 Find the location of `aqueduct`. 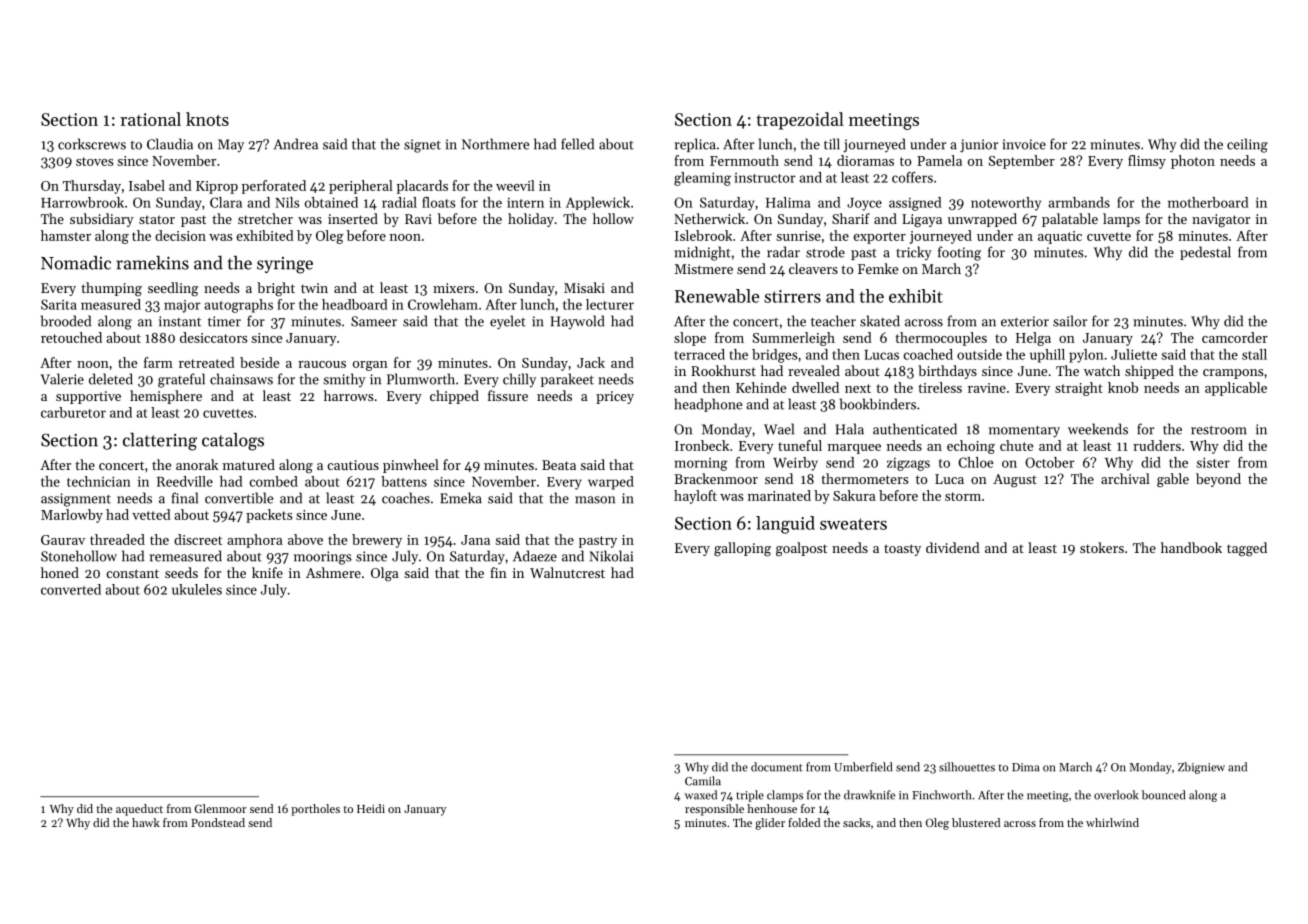

aqueduct is located at coordinates (139, 810).
